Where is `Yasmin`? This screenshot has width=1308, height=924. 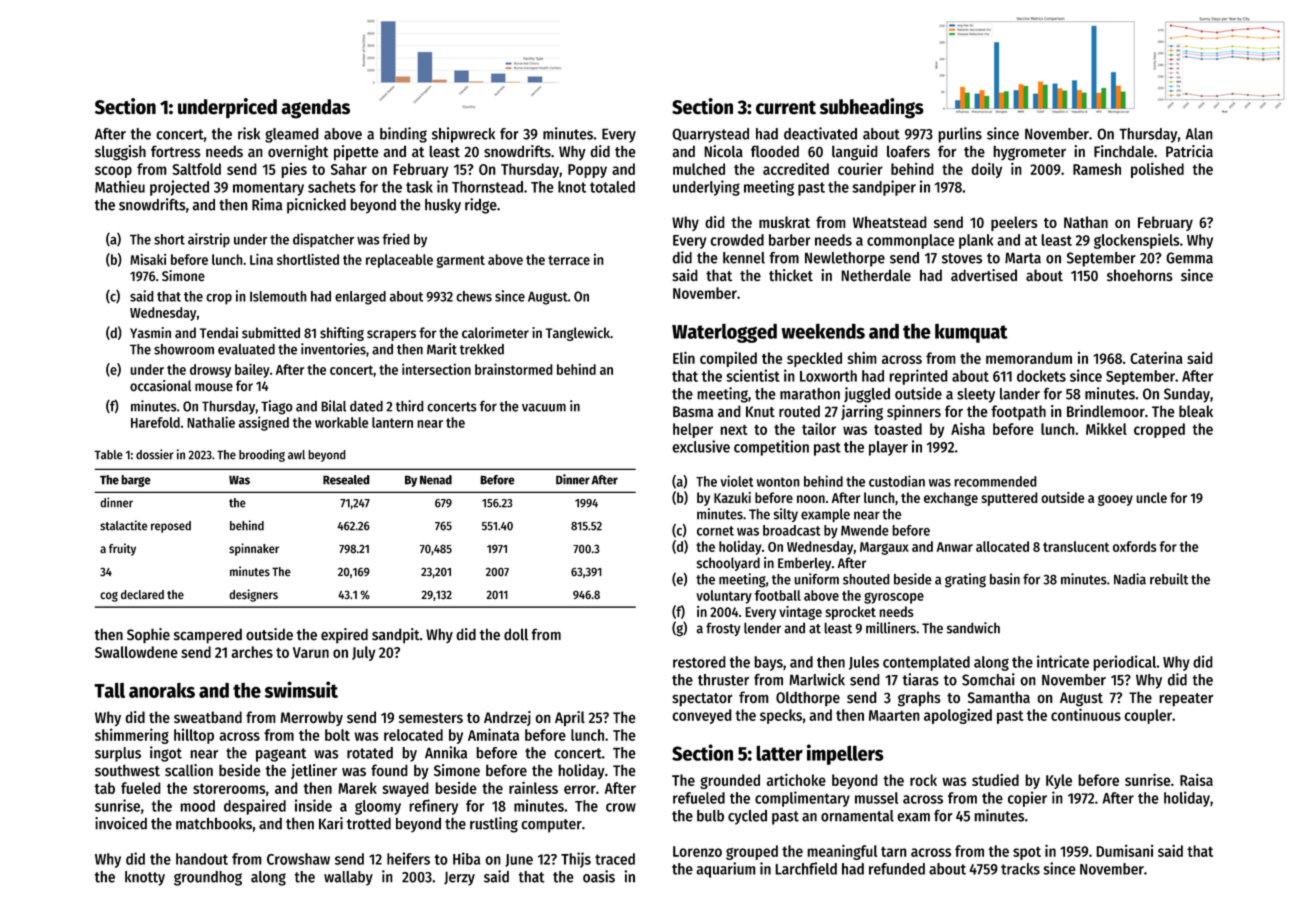
Yasmin is located at coordinates (150, 332).
